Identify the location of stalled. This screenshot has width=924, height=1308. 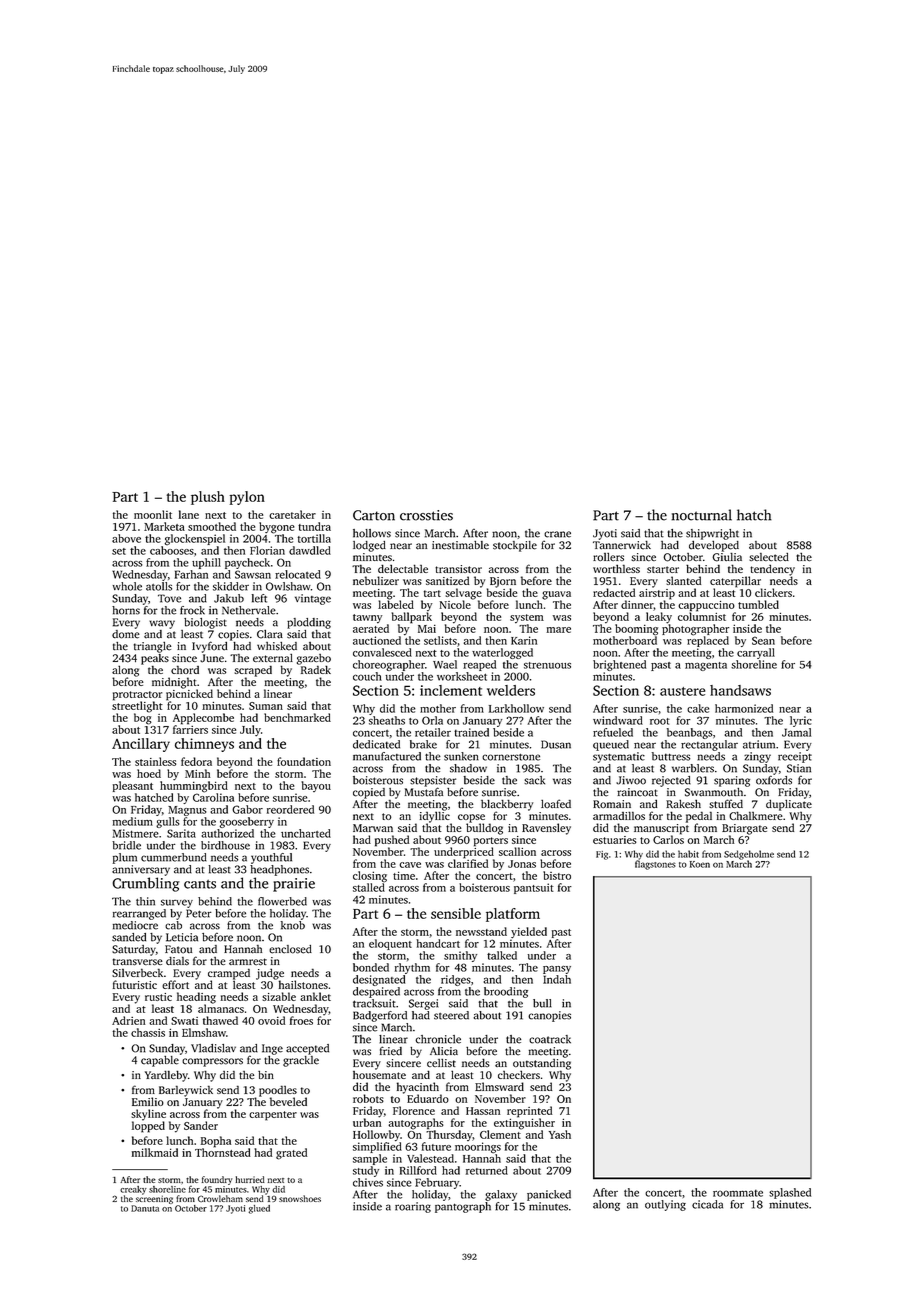
(369, 887).
